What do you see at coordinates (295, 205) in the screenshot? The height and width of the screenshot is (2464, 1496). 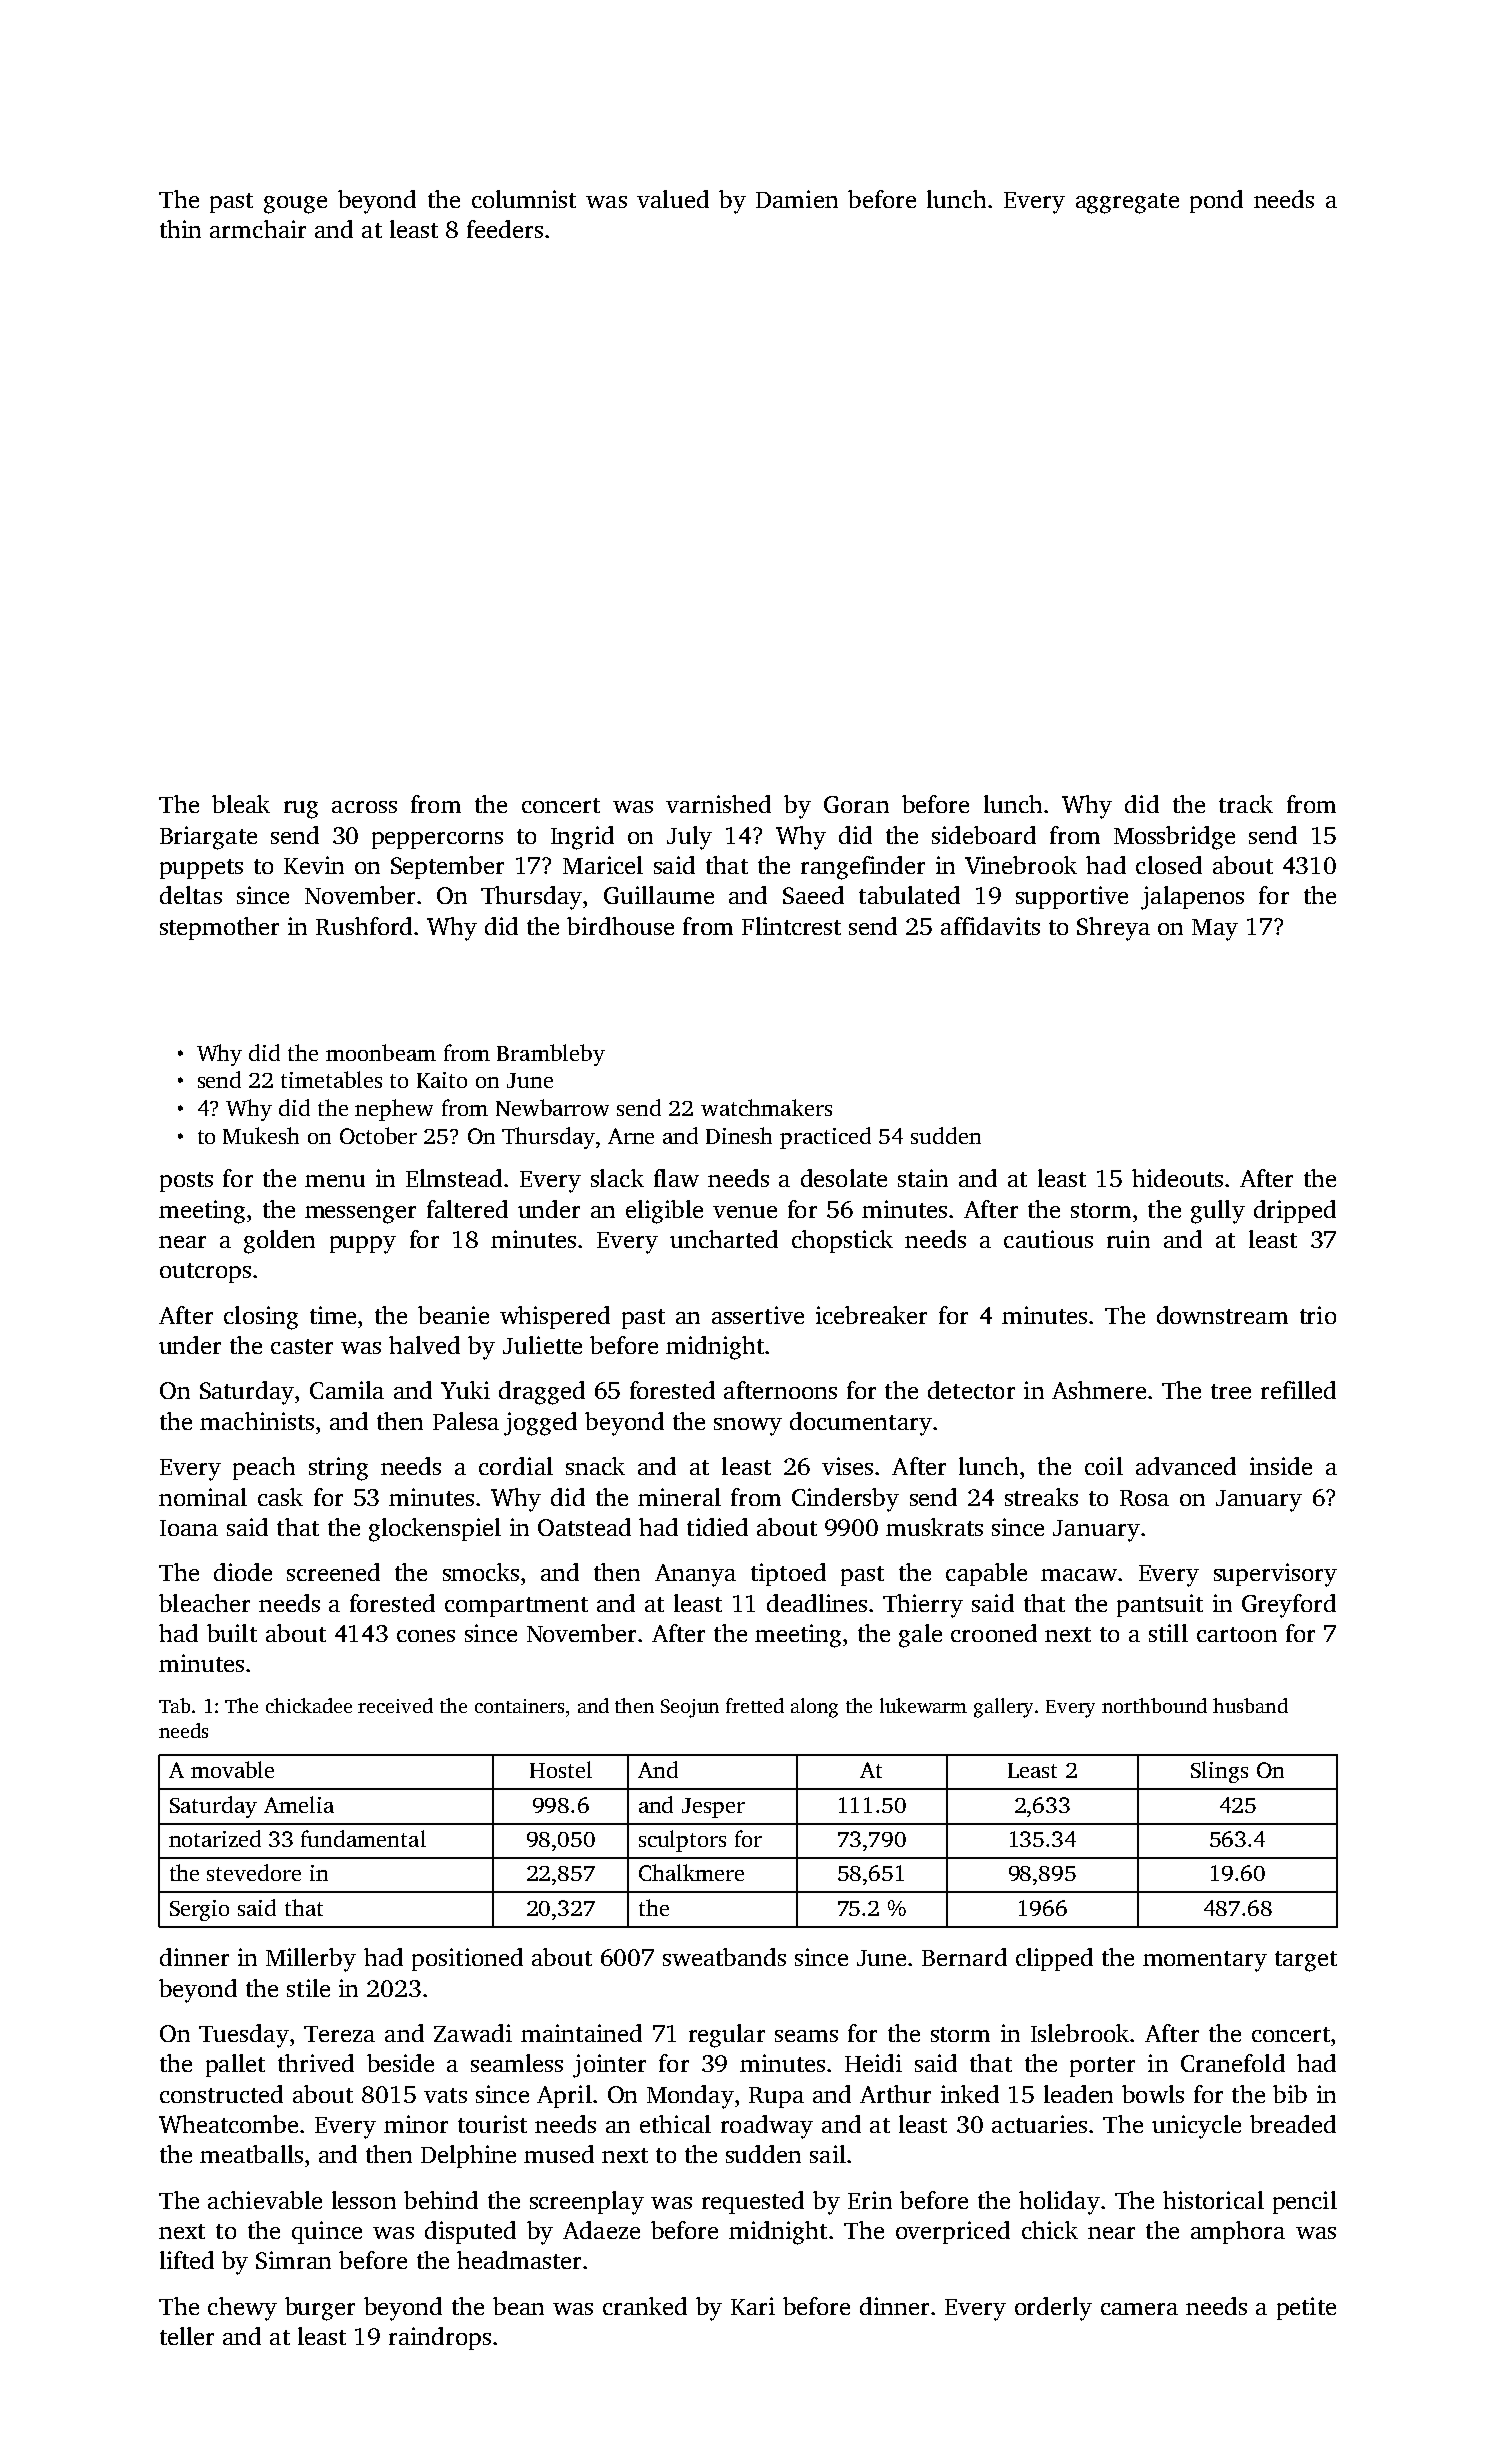 I see `gouge` at bounding box center [295, 205].
